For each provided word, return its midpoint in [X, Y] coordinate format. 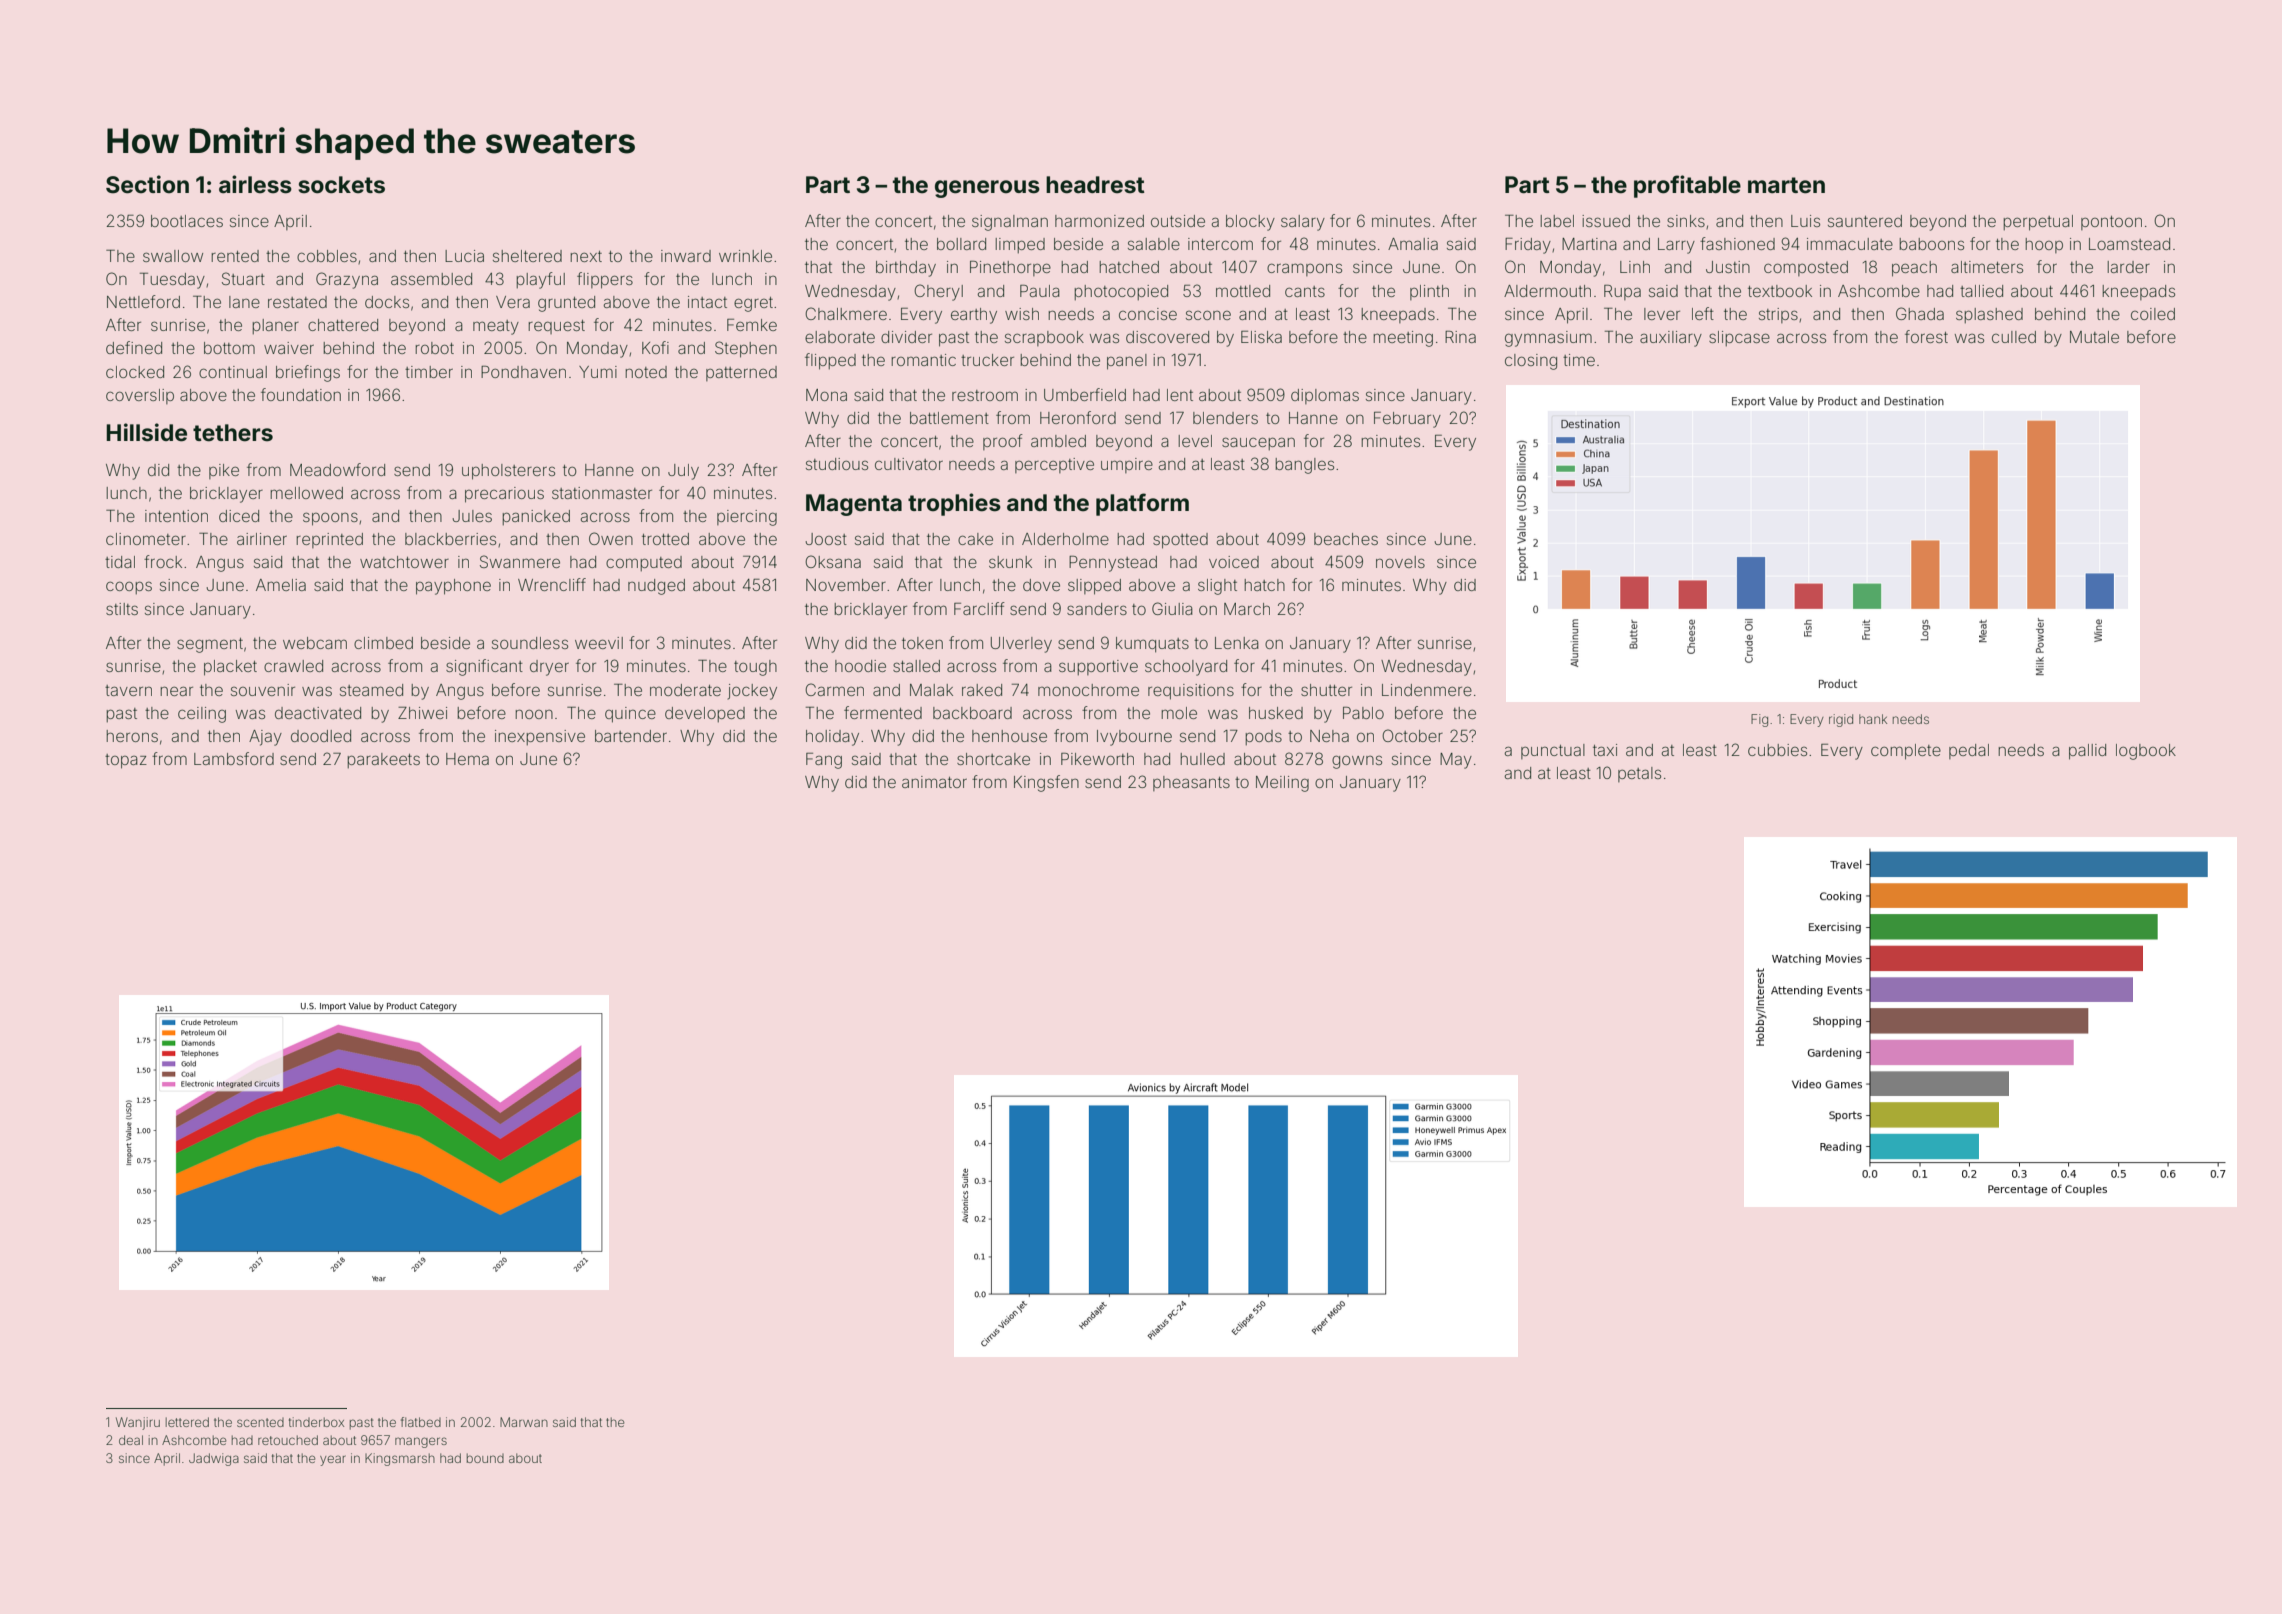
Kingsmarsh [400, 1459]
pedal [1969, 751]
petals [1639, 774]
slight [1217, 587]
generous [987, 189]
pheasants [1191, 783]
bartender [631, 736]
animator [934, 782]
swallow [173, 256]
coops [129, 587]
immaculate [1850, 244]
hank [1873, 719]
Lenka [1237, 643]
